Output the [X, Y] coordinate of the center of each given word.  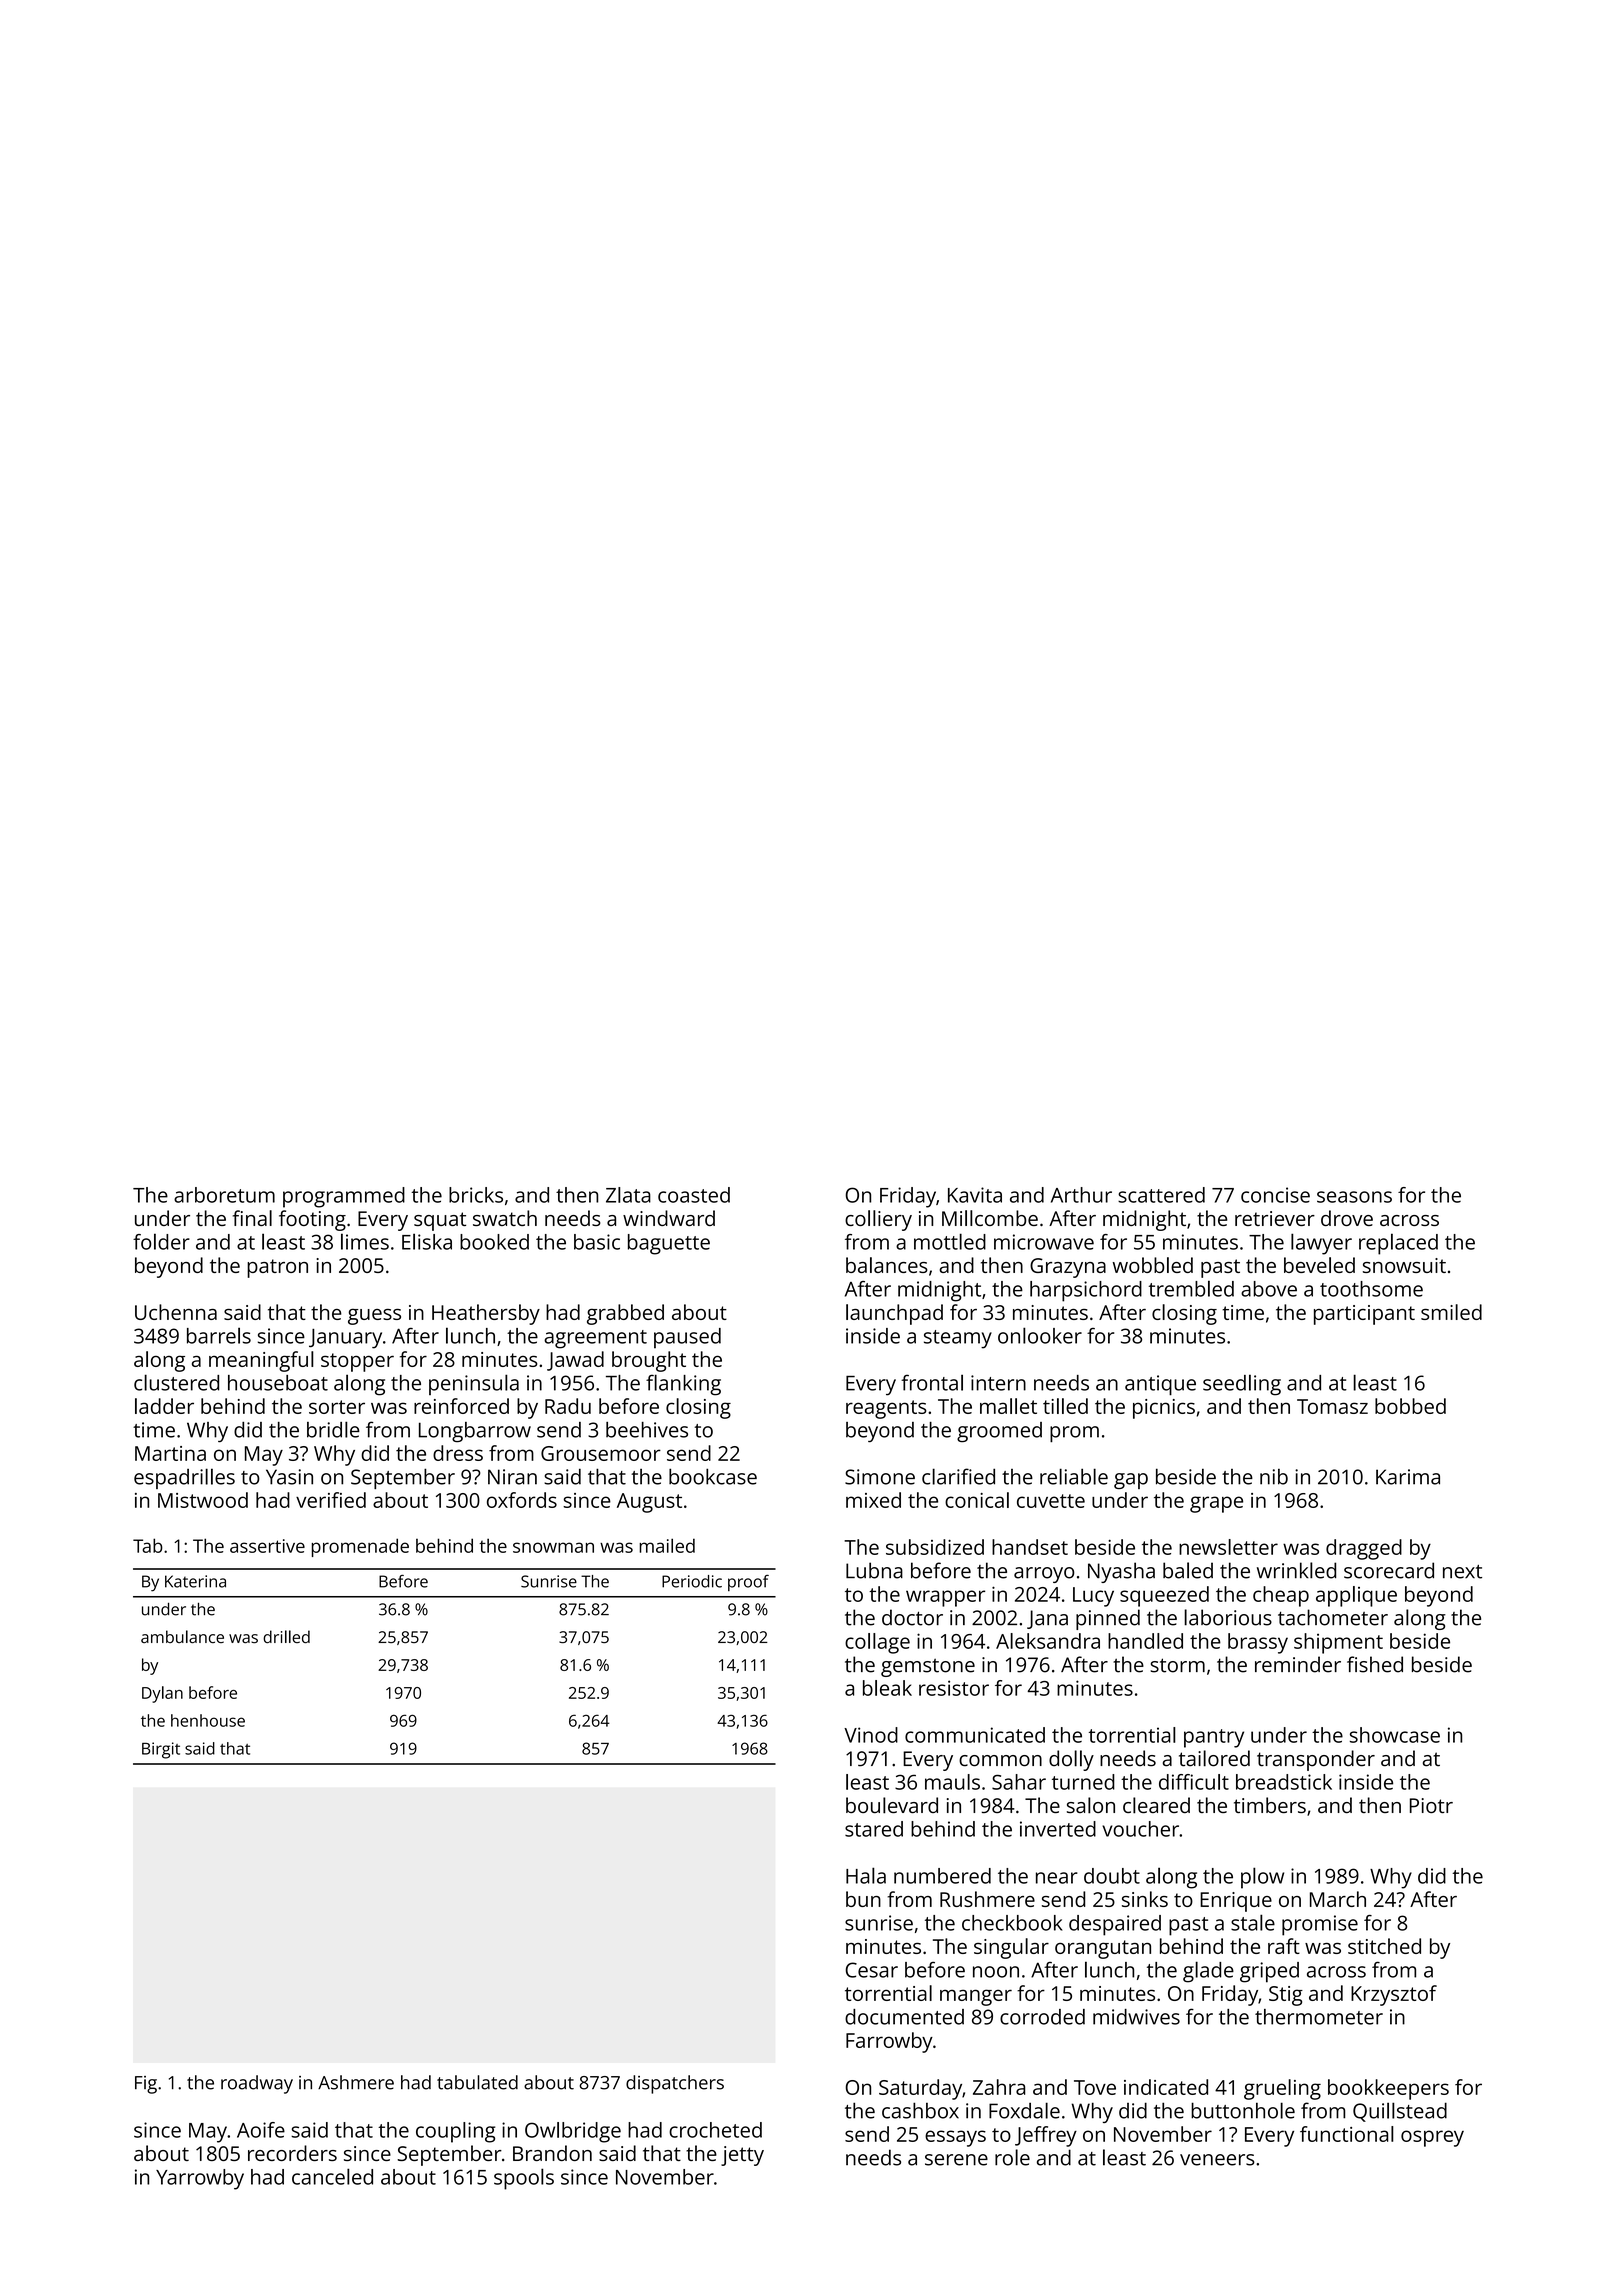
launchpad [894, 1314]
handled [1145, 1641]
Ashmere [356, 2082]
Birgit [161, 1750]
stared [874, 1829]
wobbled [1153, 1265]
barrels [219, 1335]
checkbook [1012, 1923]
